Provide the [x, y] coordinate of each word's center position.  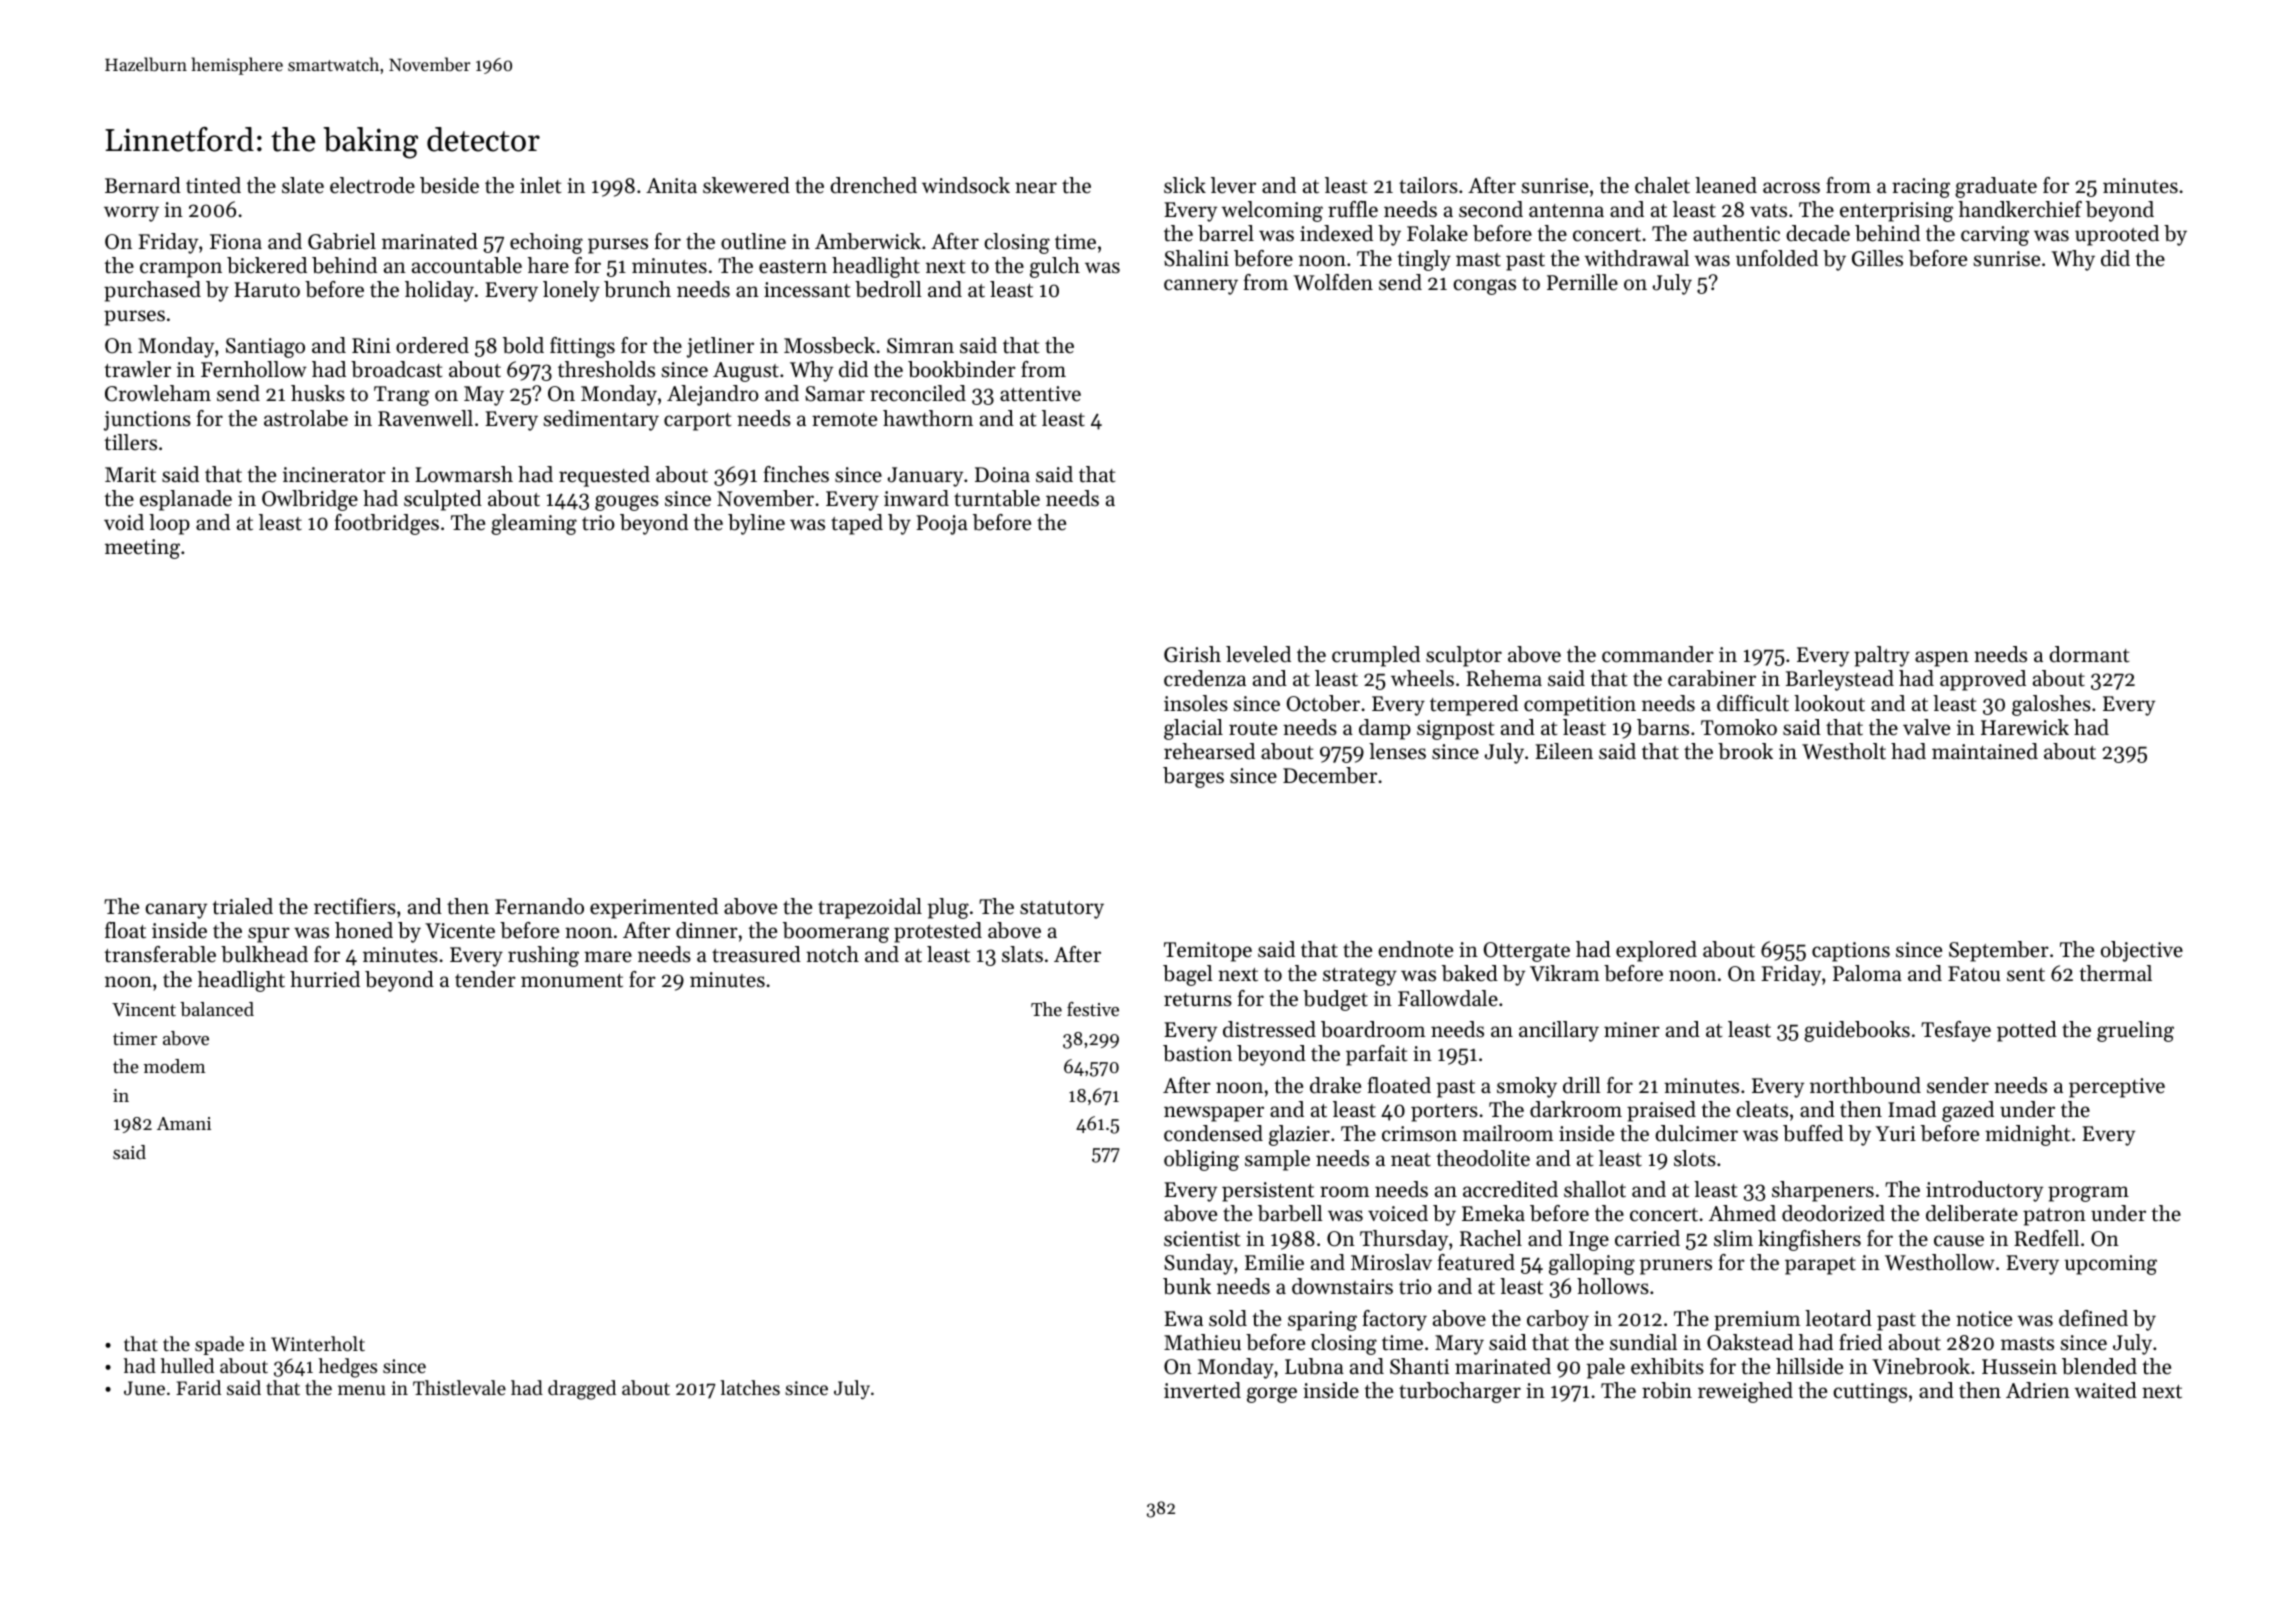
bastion [1197, 1053]
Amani [184, 1123]
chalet [1662, 185]
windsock [966, 185]
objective [2142, 951]
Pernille [1582, 282]
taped [857, 524]
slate [303, 185]
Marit [130, 475]
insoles [1196, 703]
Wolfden [1333, 282]
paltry [1882, 656]
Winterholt [318, 1343]
